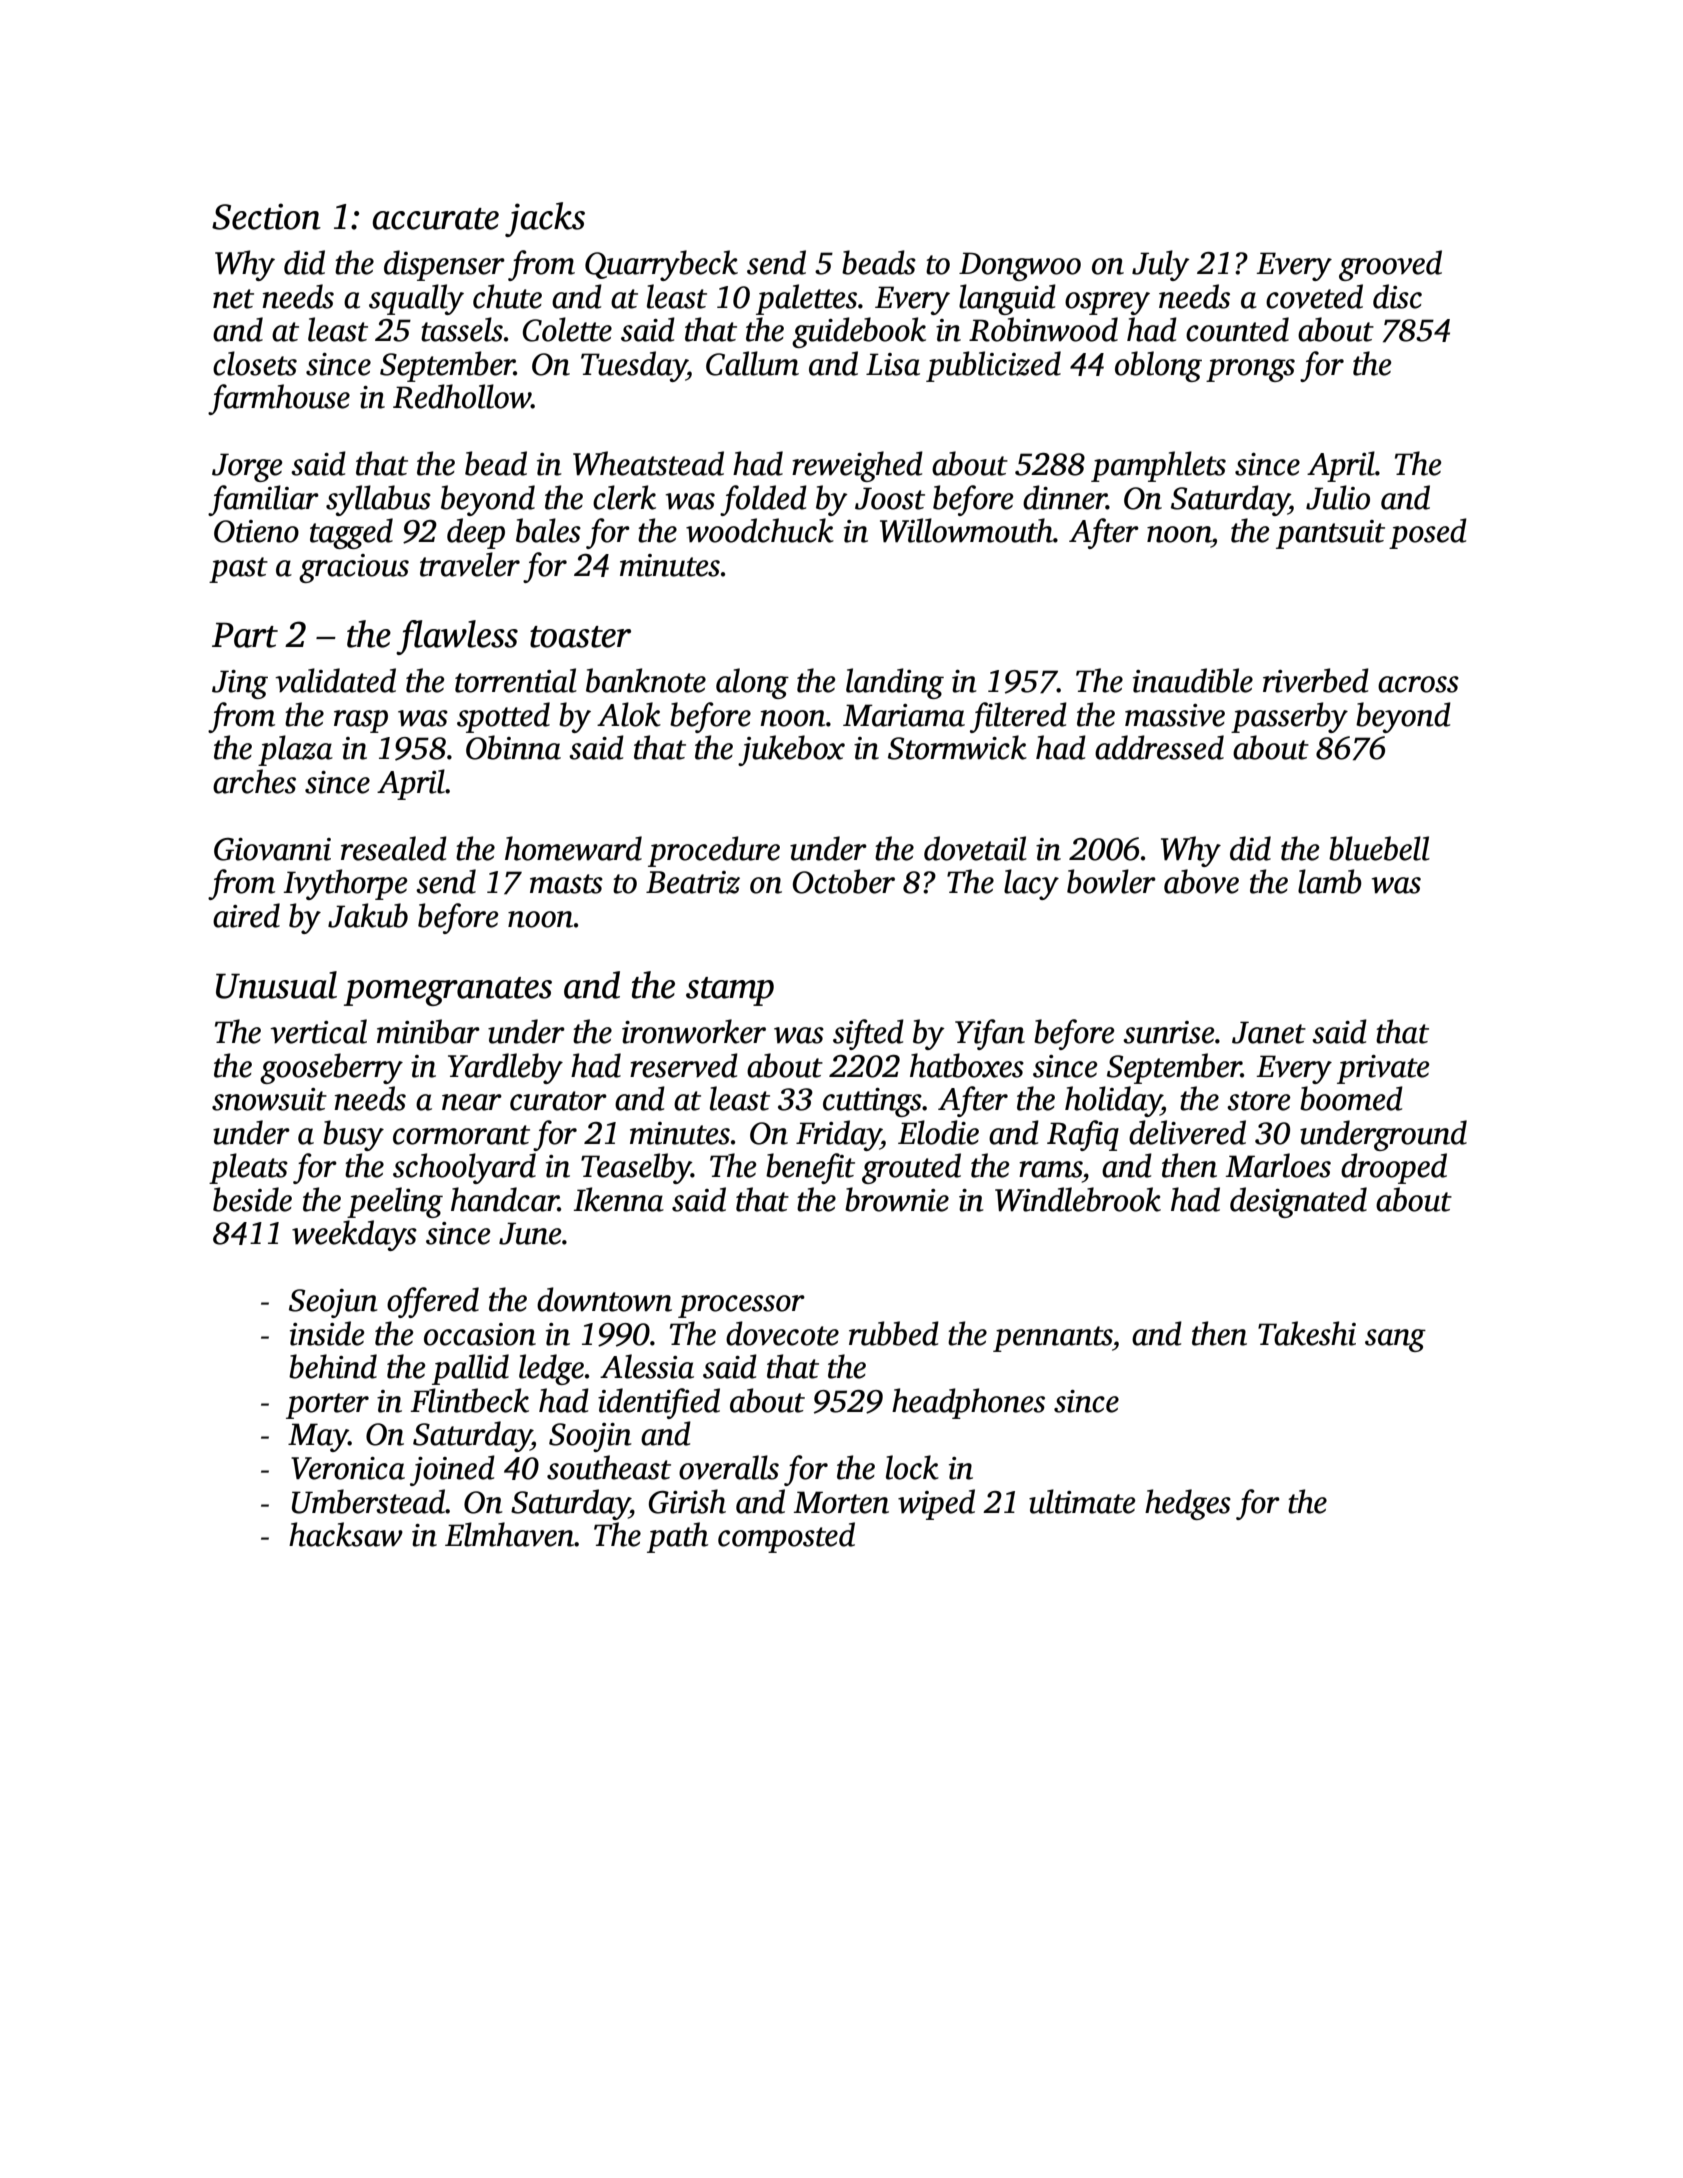 This screenshot has width=1683, height=2178. I want to click on July, so click(1161, 265).
